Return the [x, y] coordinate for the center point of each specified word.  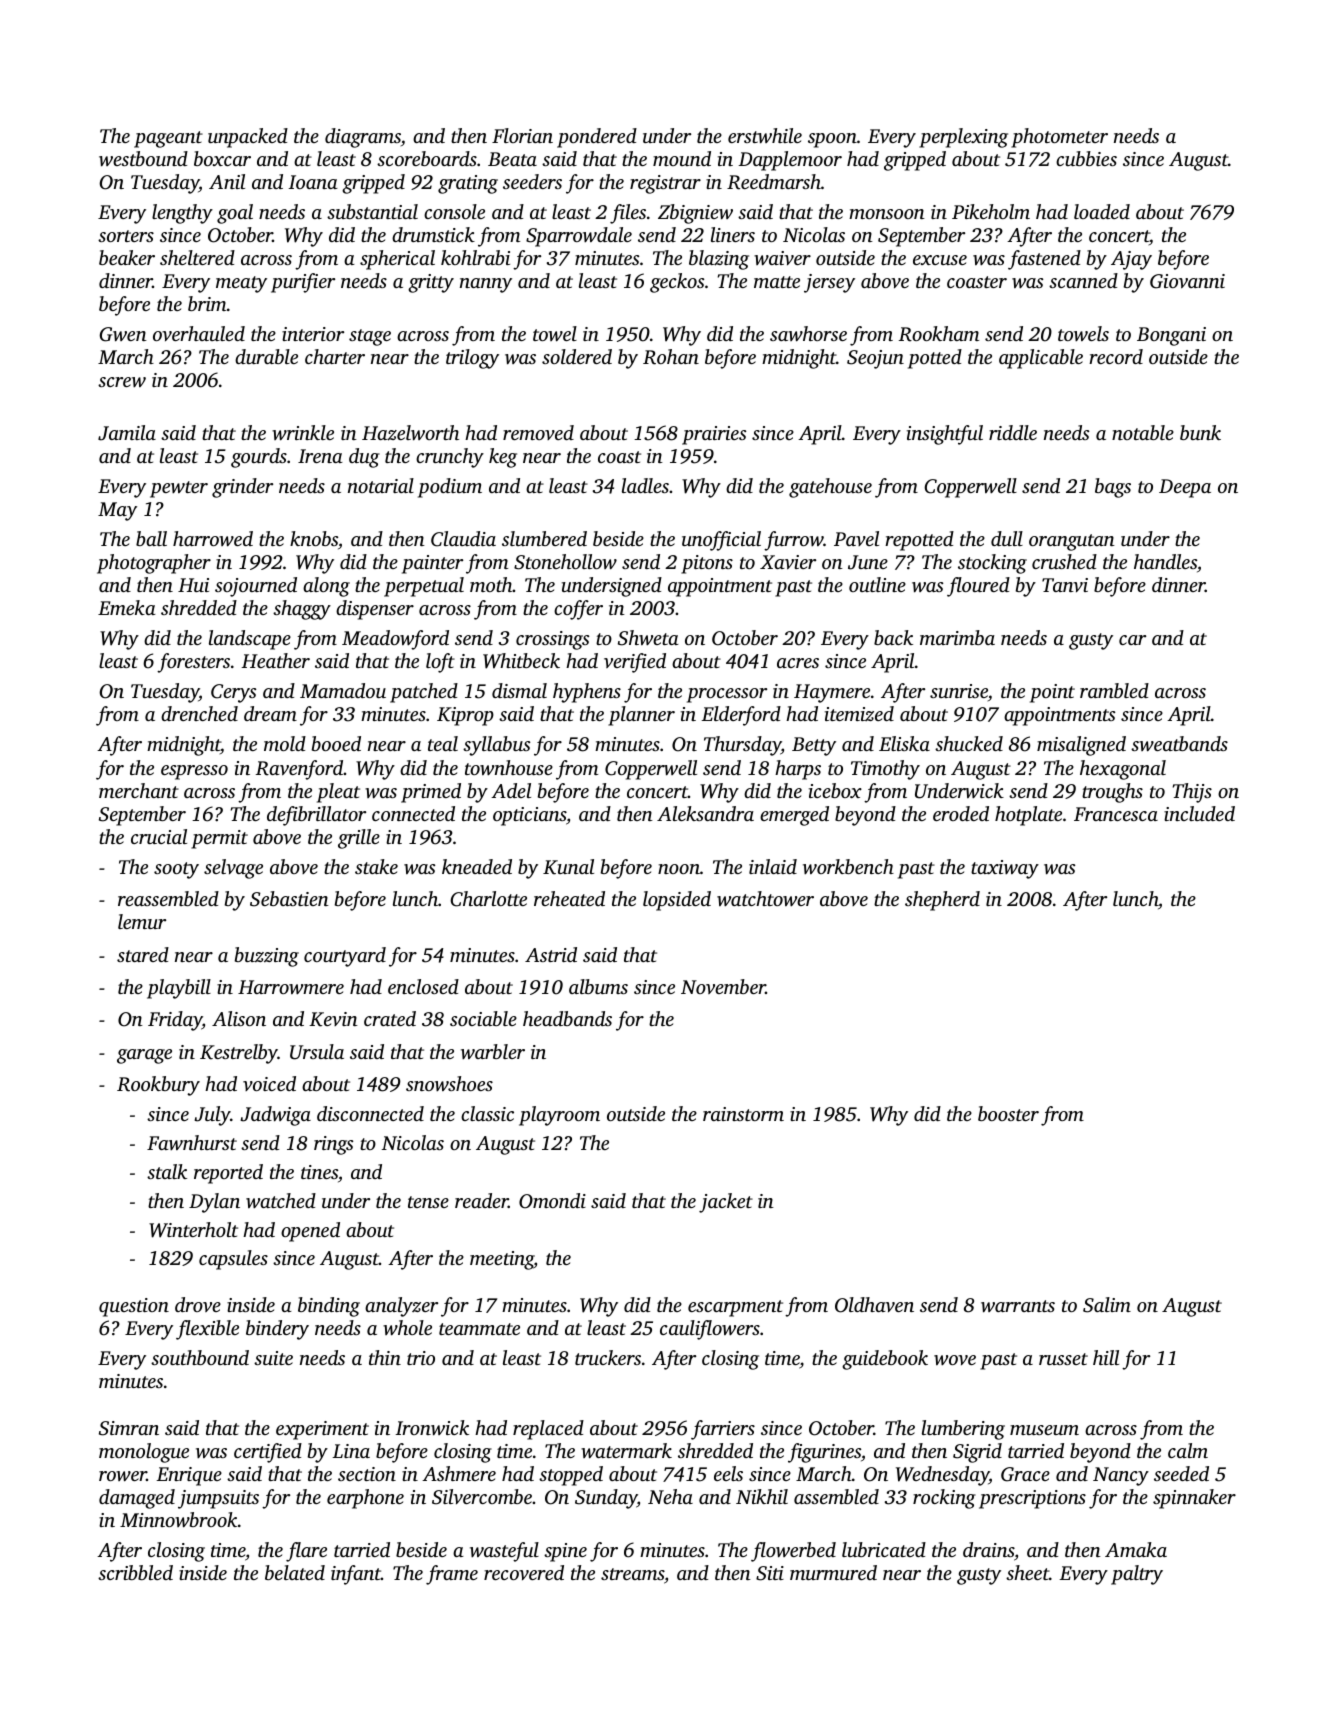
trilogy [472, 359]
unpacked [248, 138]
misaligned [1081, 746]
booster [1008, 1113]
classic [487, 1113]
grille [359, 839]
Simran [129, 1428]
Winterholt [193, 1230]
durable [266, 356]
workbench [848, 866]
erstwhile [765, 136]
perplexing [963, 138]
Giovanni [1187, 281]
